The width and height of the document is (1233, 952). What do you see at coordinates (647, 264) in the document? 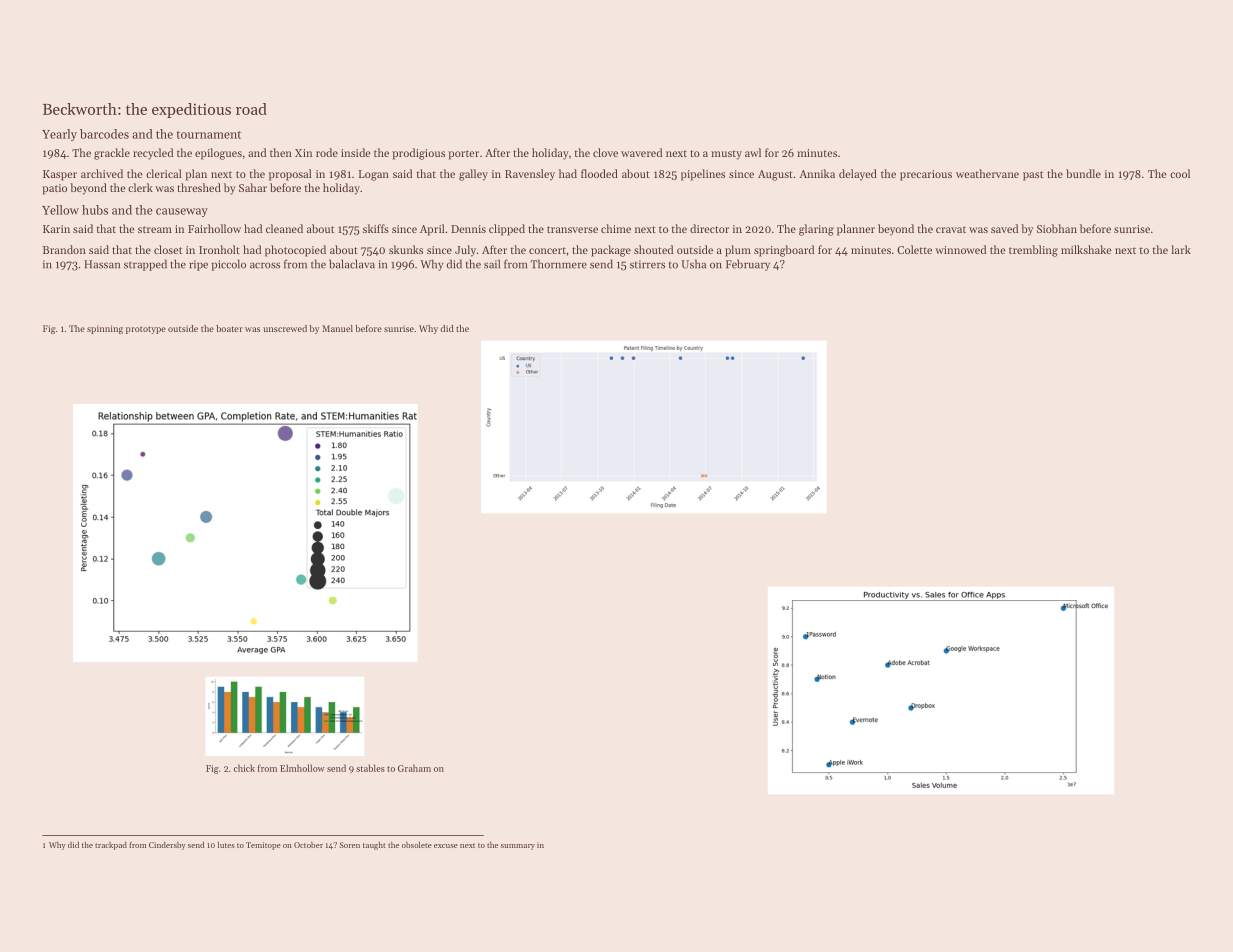
I see `stirrers` at bounding box center [647, 264].
